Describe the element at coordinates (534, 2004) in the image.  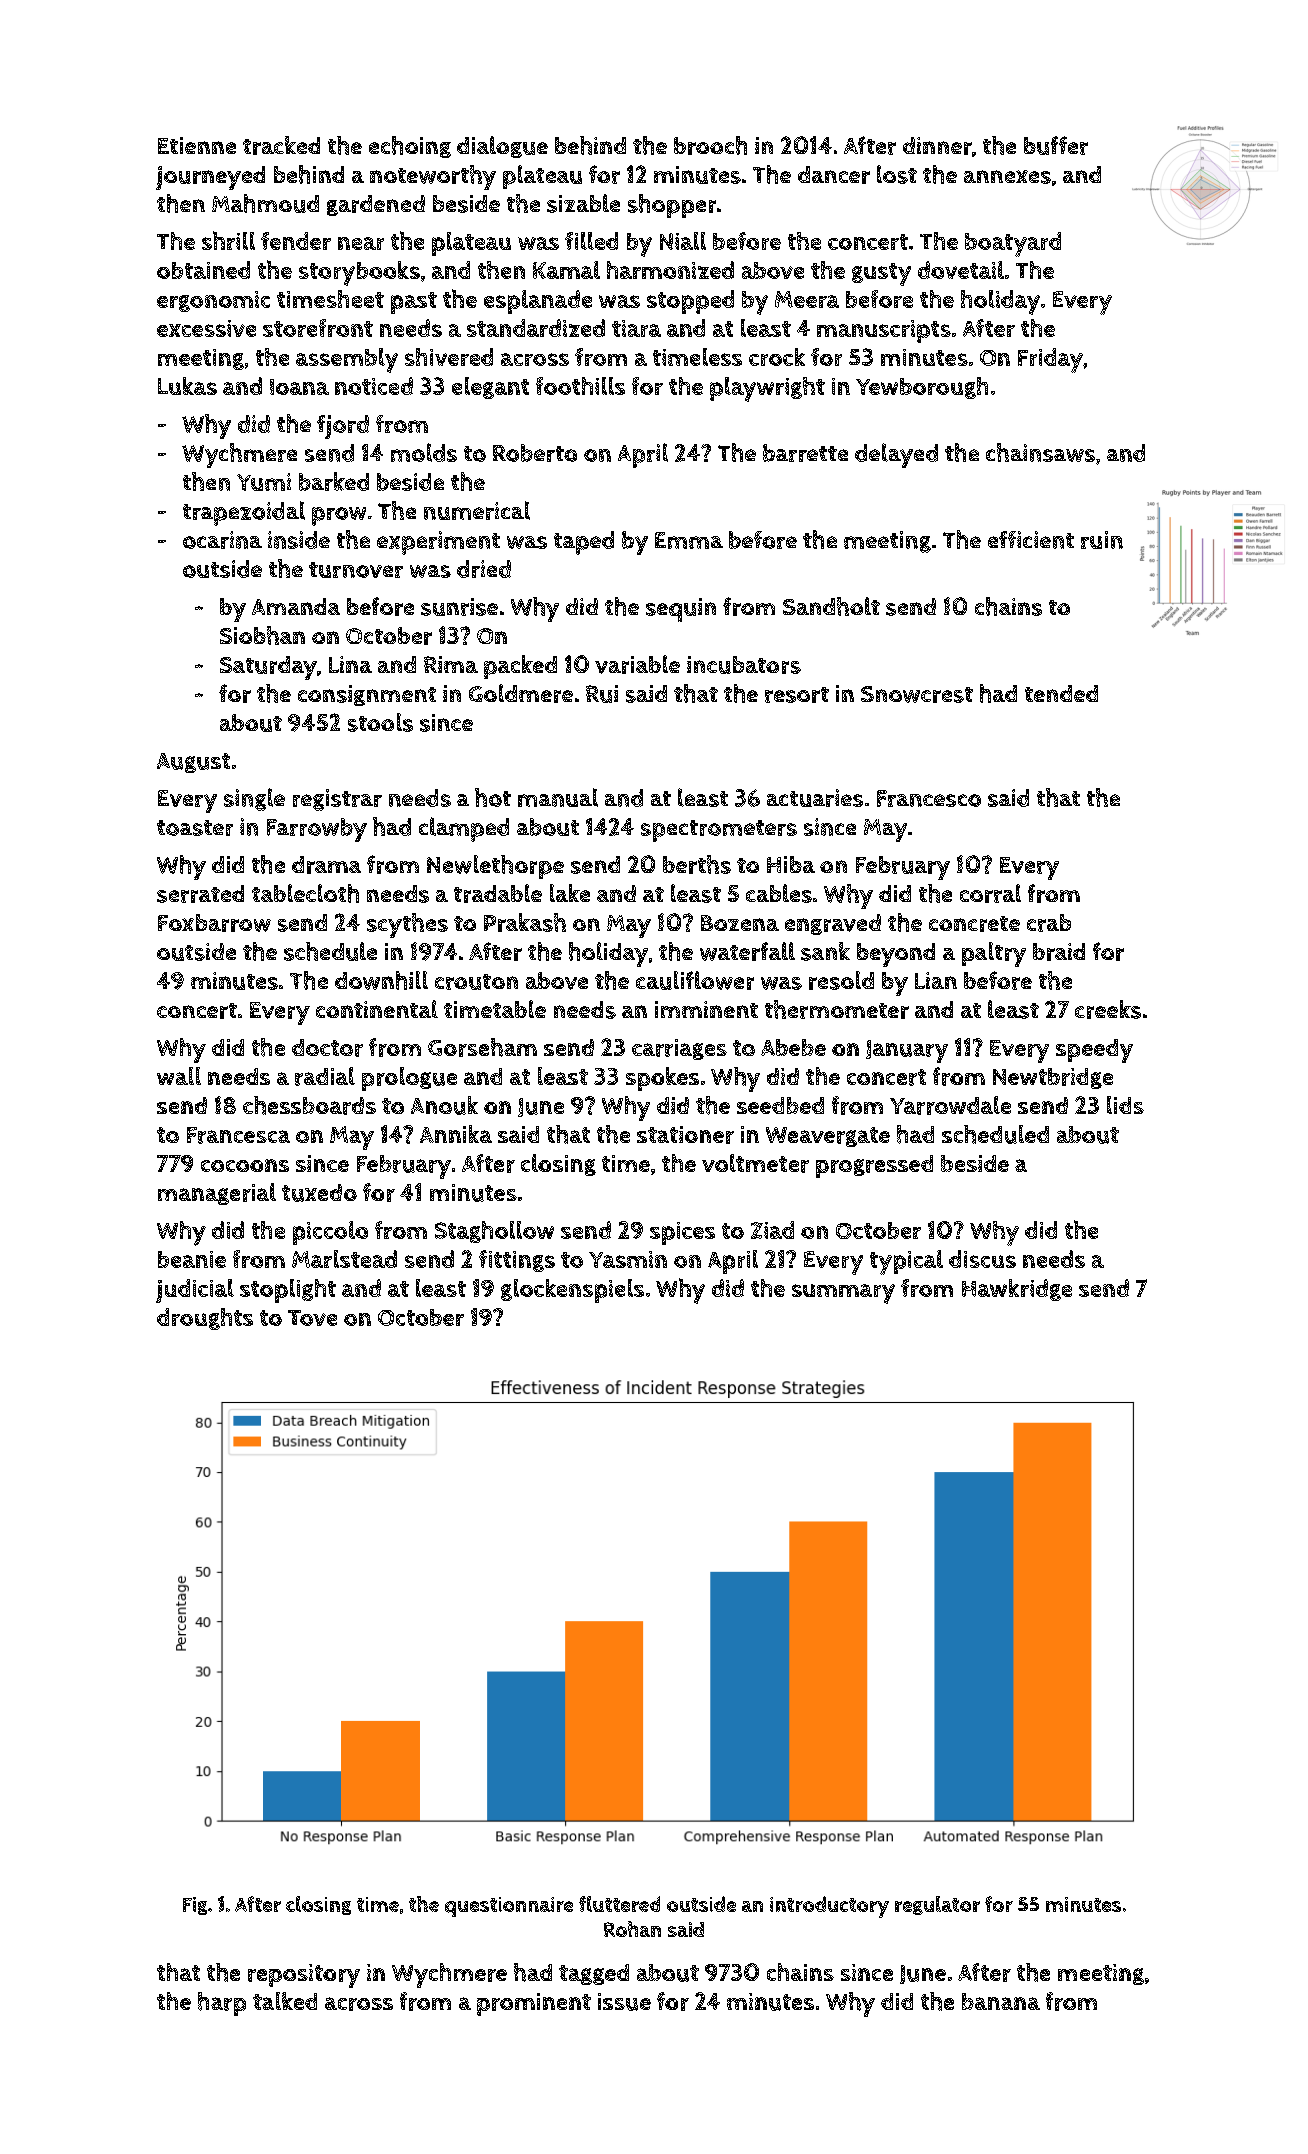
I see `prominent` at that location.
